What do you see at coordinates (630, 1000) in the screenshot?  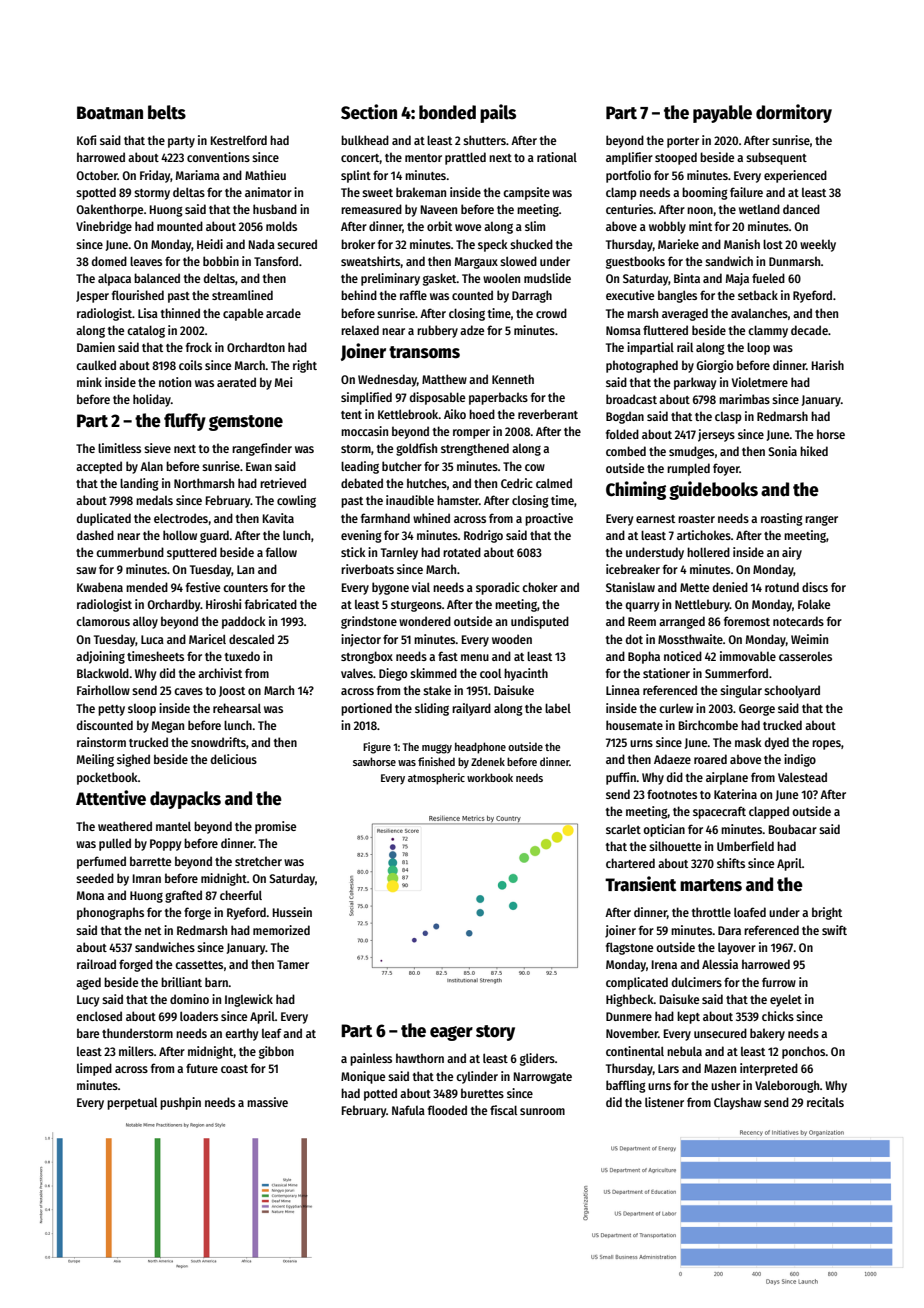 I see `Highbeck` at bounding box center [630, 1000].
